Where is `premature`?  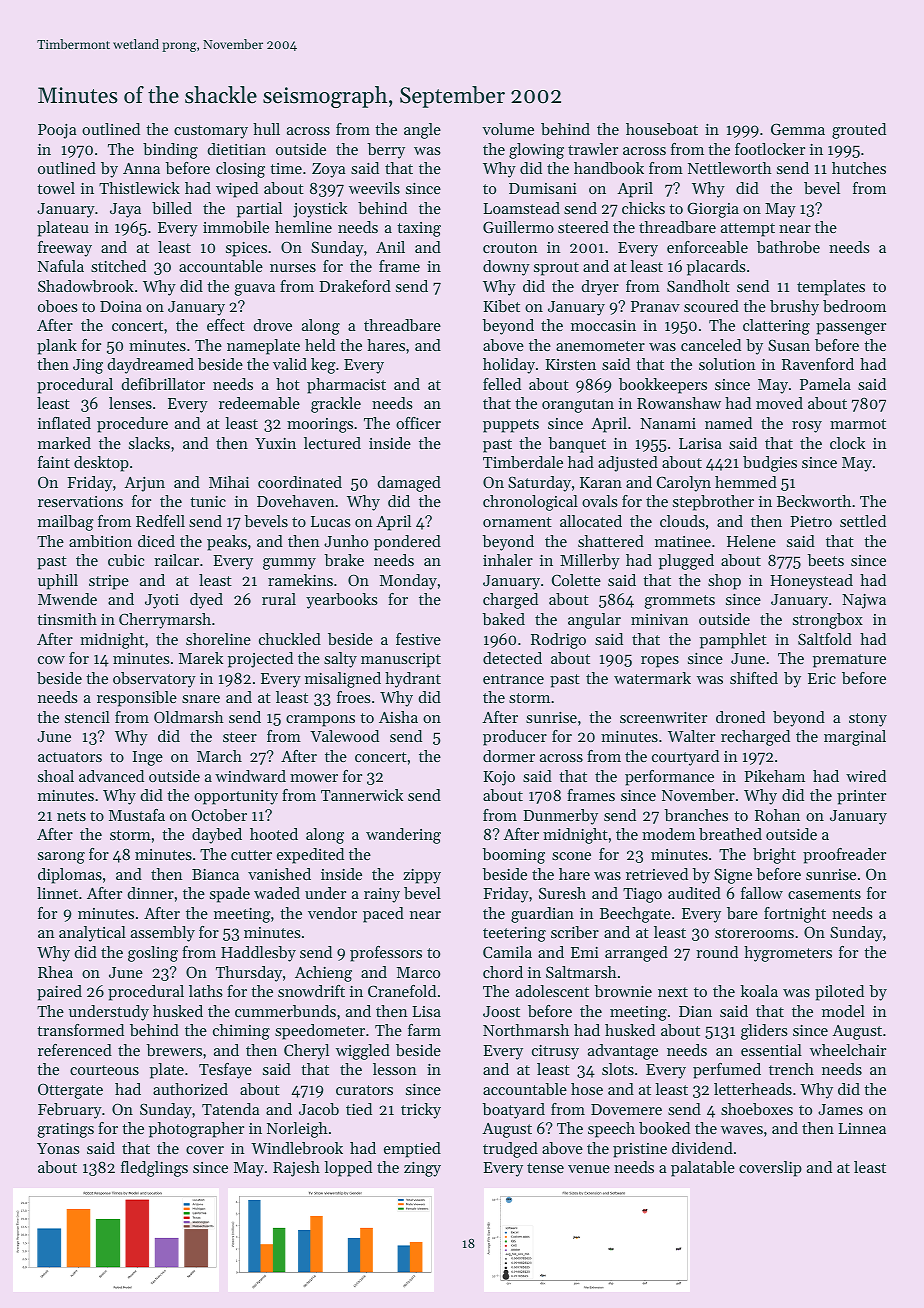
premature is located at coordinates (849, 661).
